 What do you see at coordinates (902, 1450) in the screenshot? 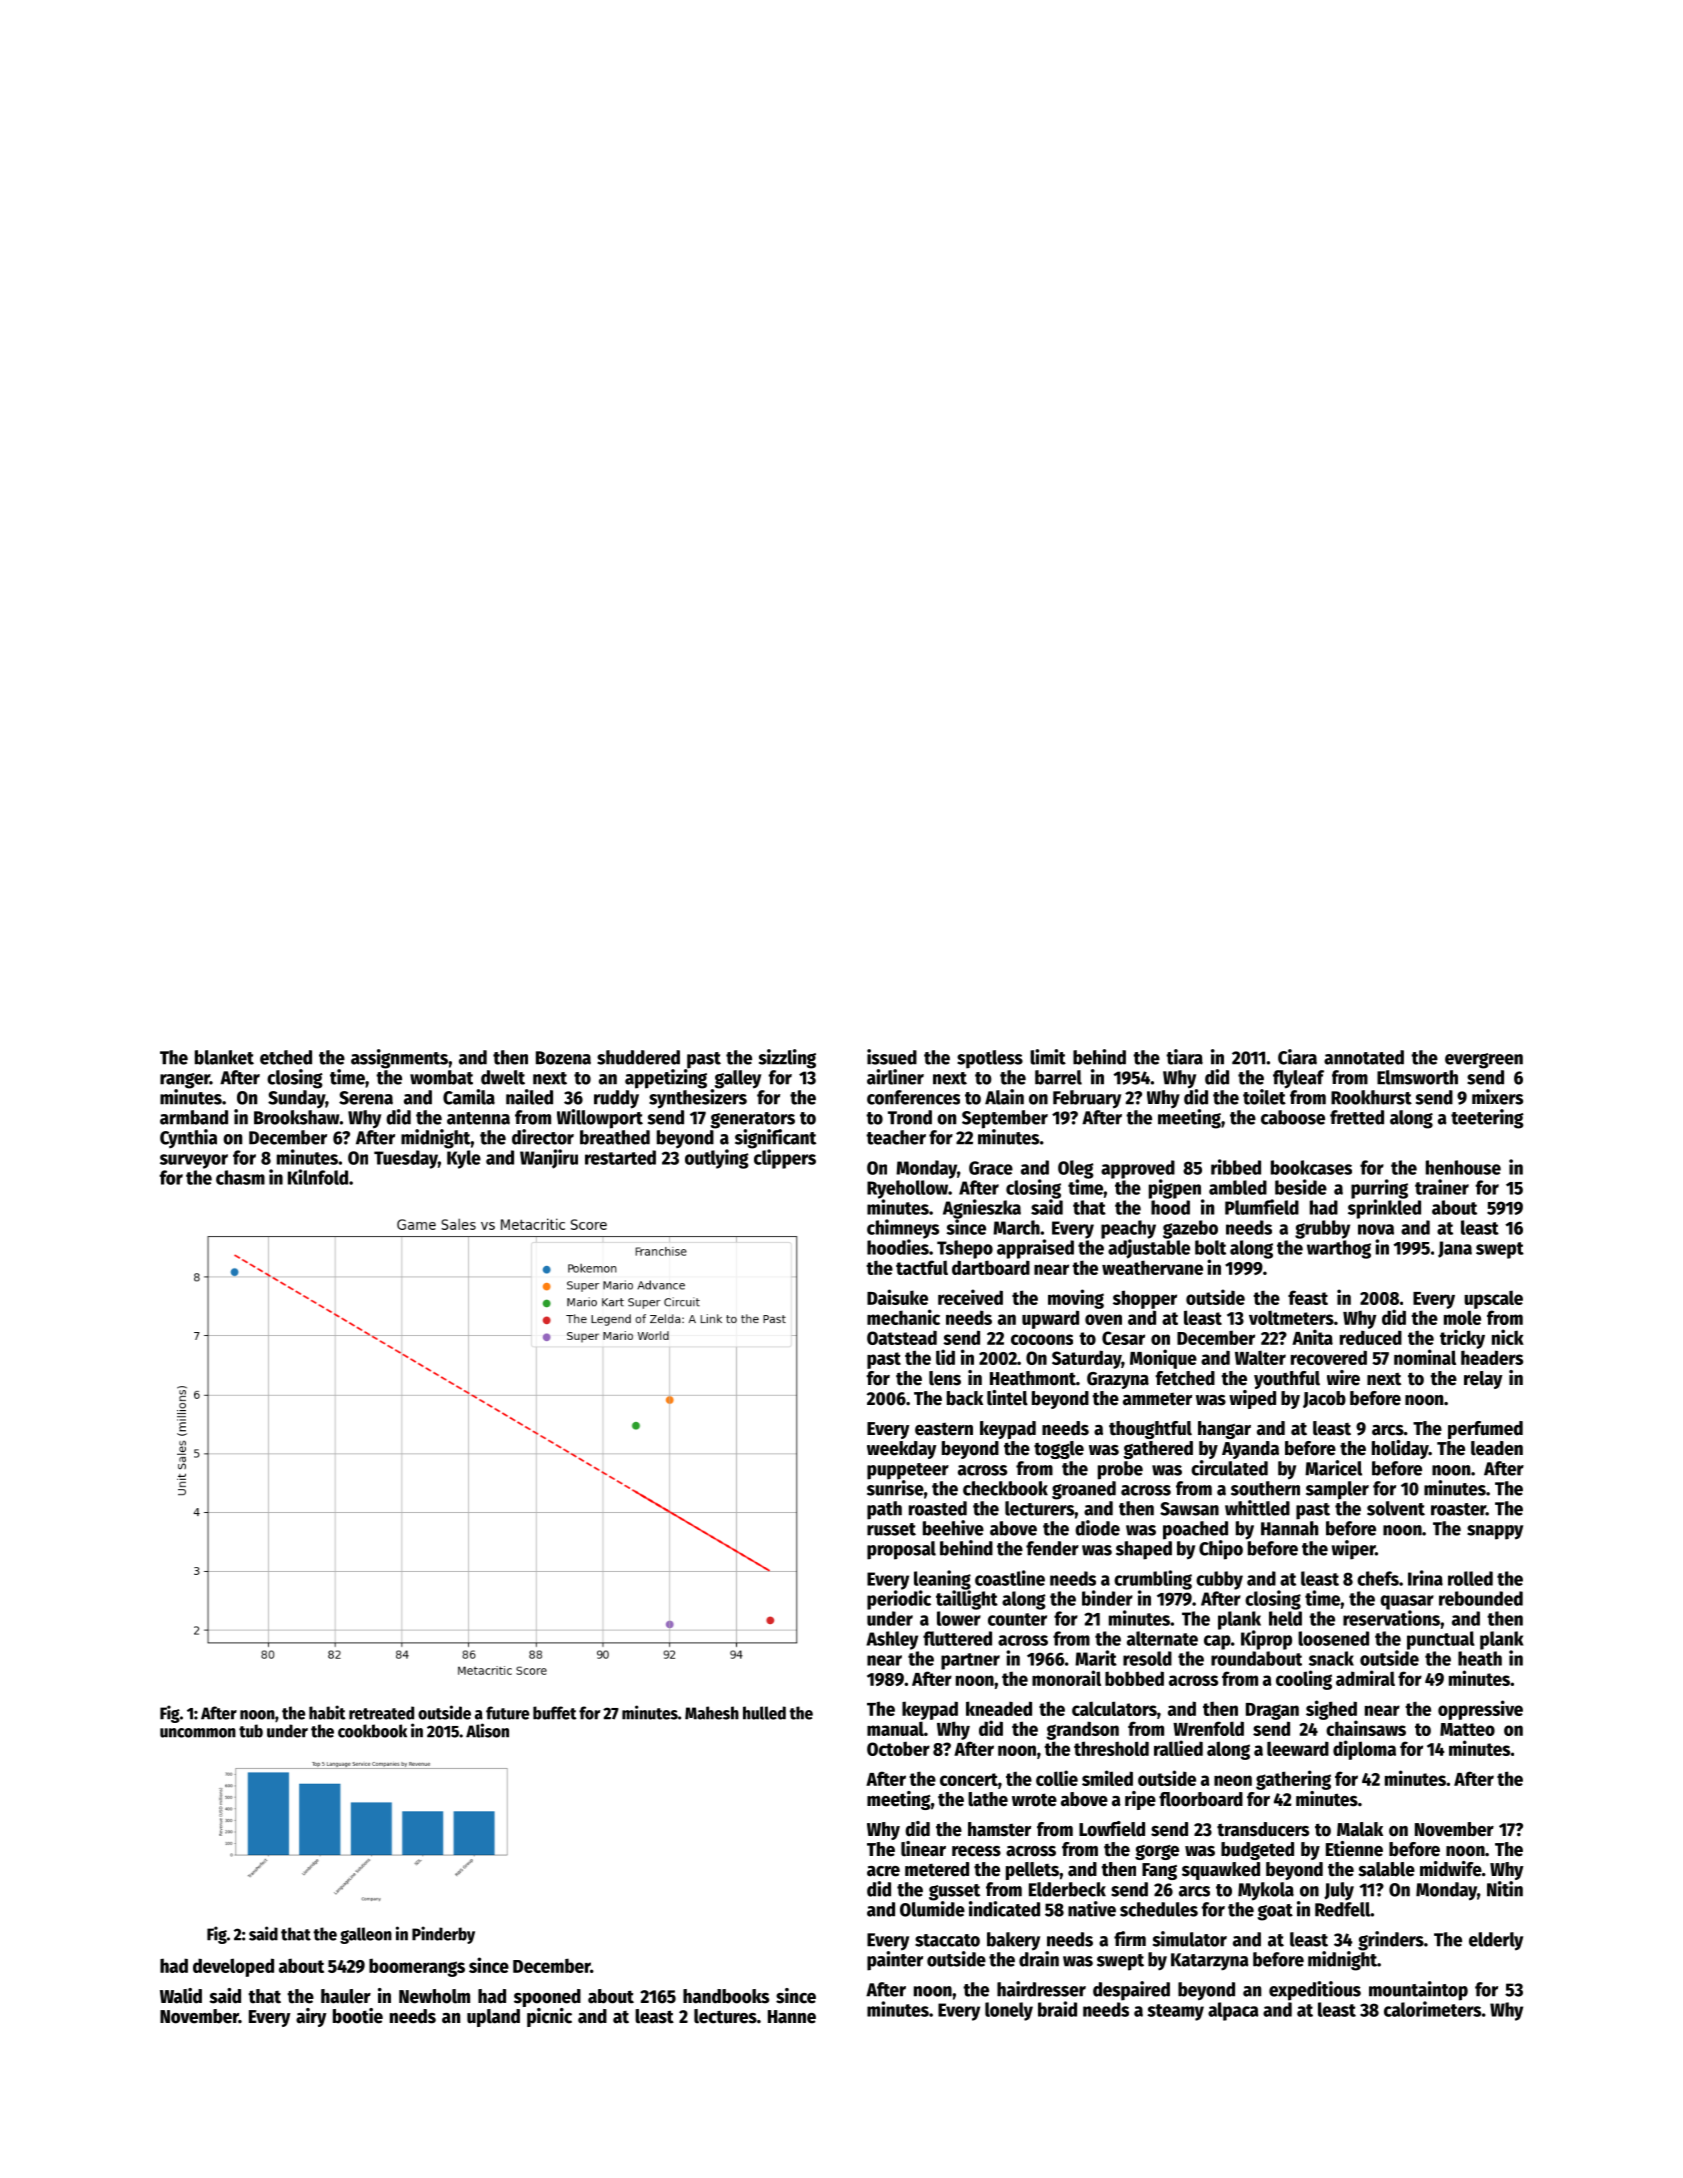
I see `weekday` at bounding box center [902, 1450].
